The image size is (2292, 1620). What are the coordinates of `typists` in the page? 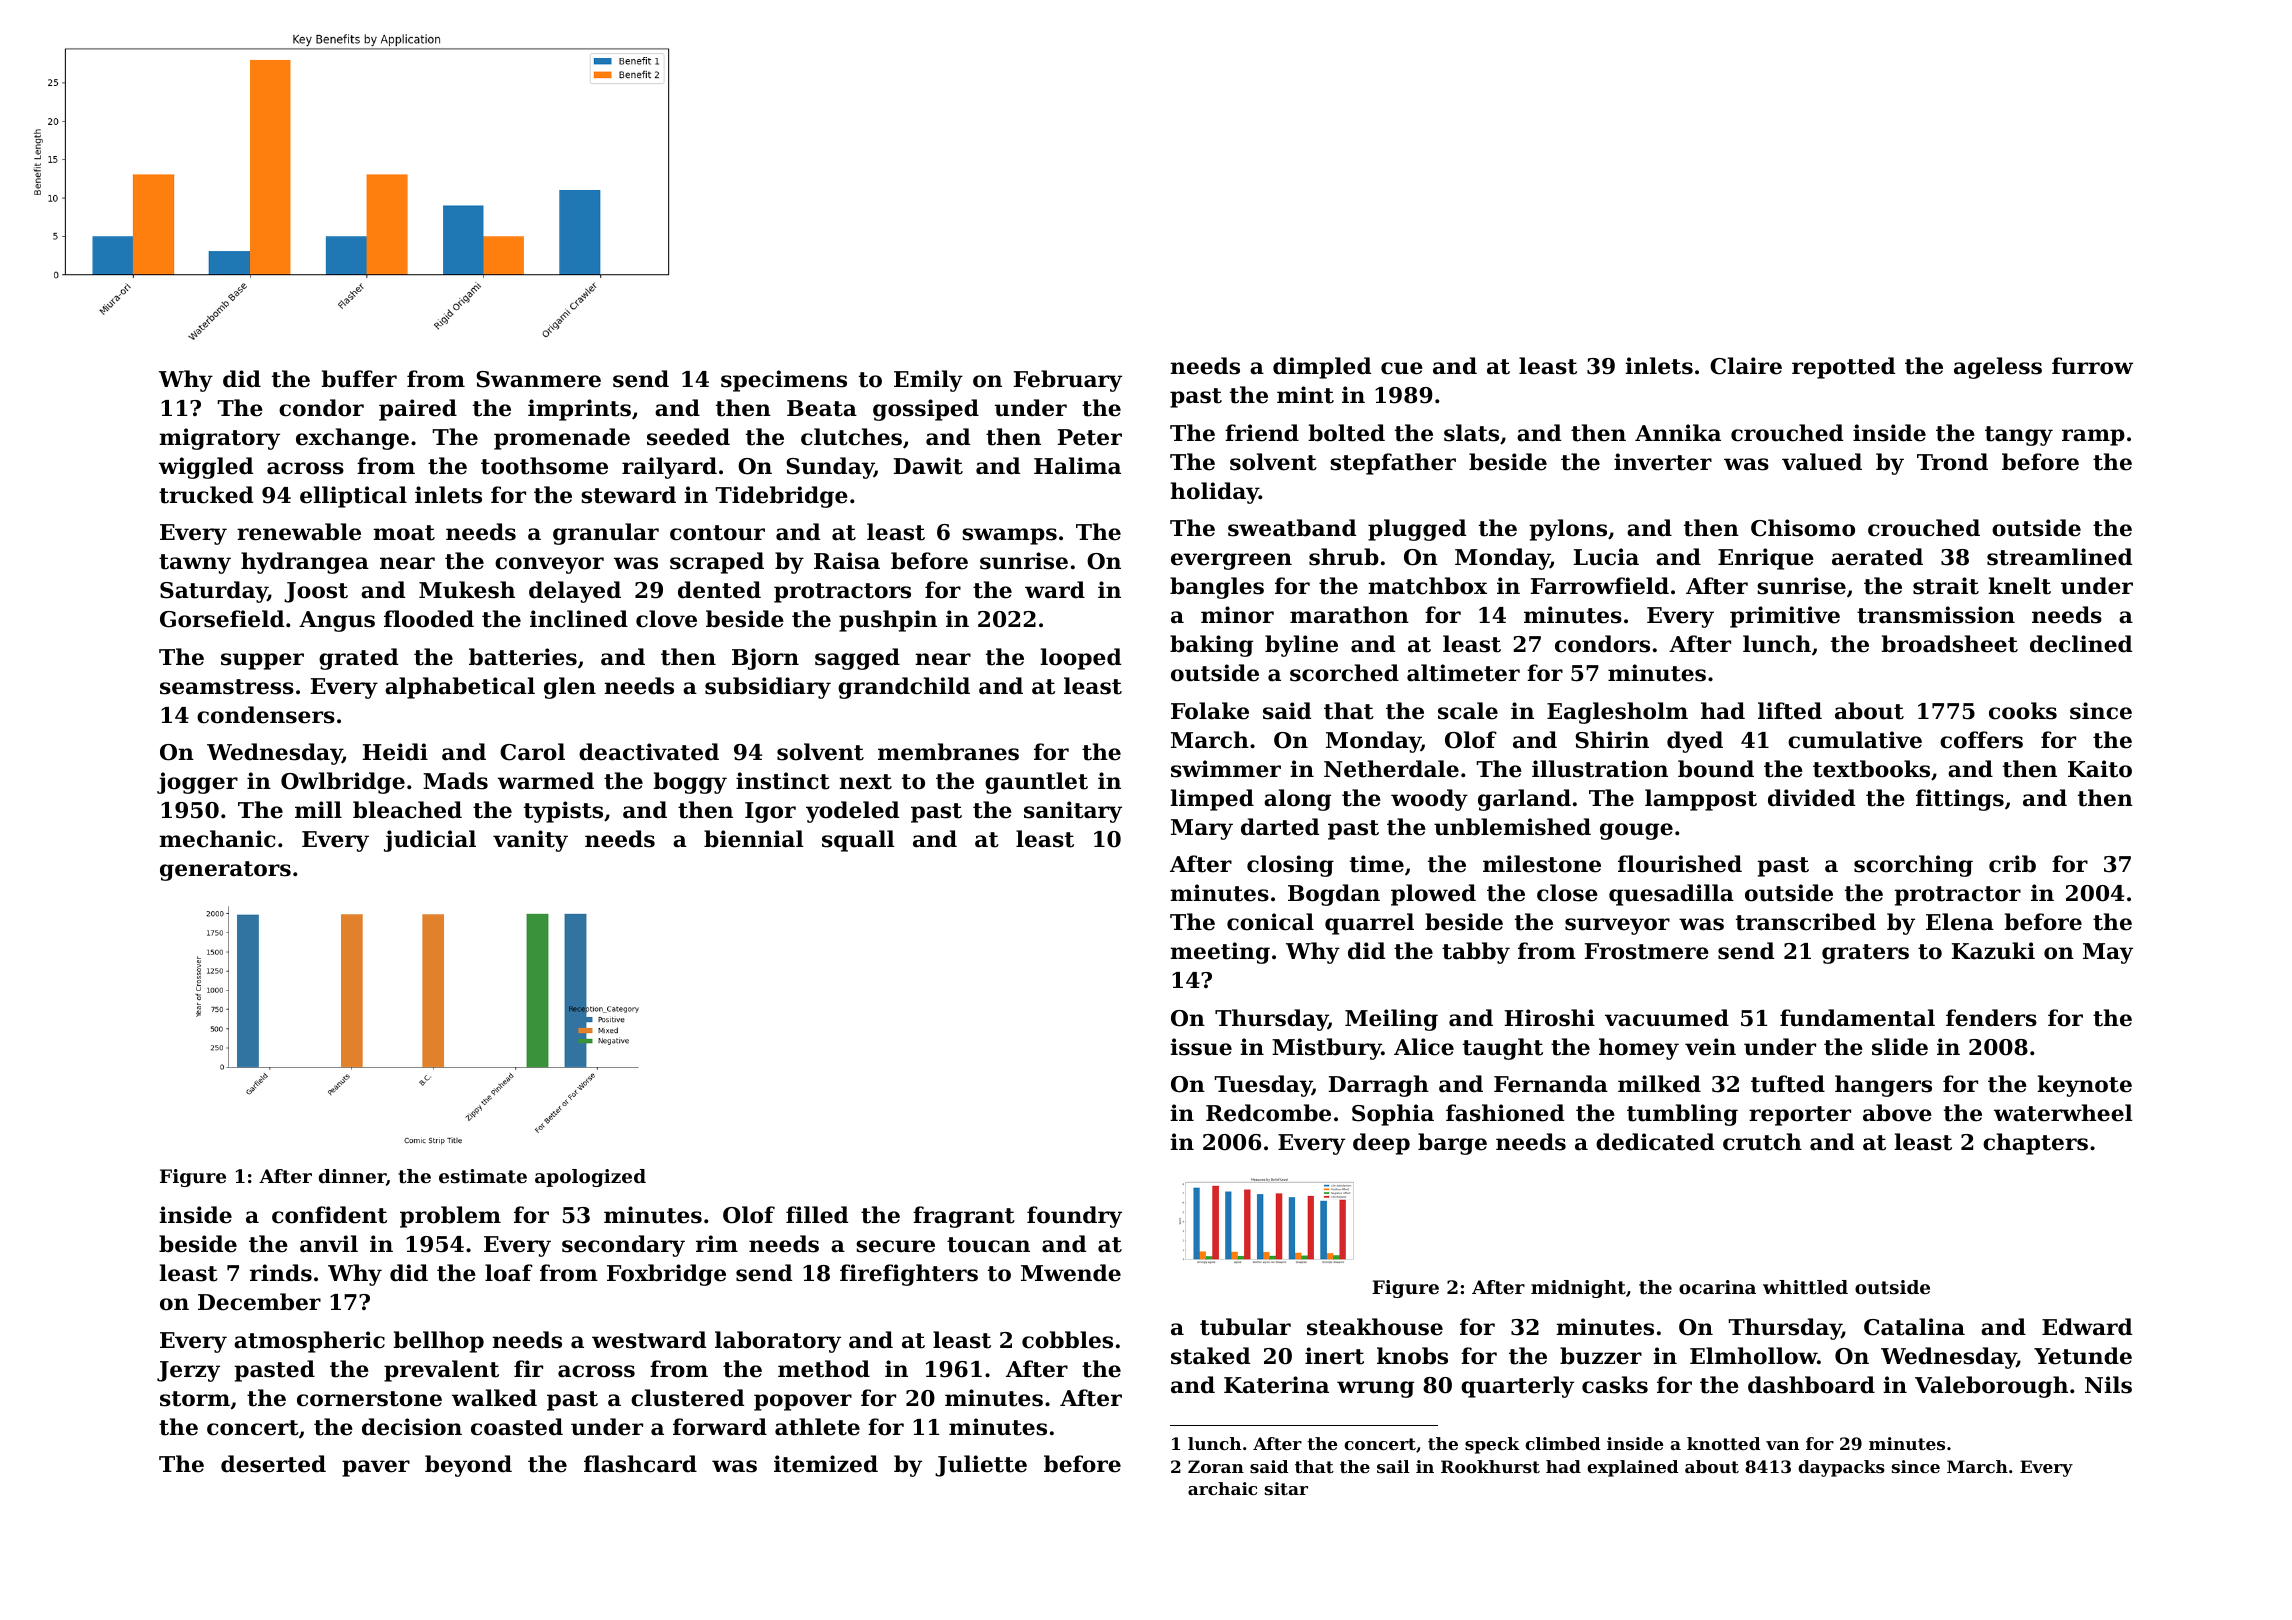 It's located at (563, 812).
